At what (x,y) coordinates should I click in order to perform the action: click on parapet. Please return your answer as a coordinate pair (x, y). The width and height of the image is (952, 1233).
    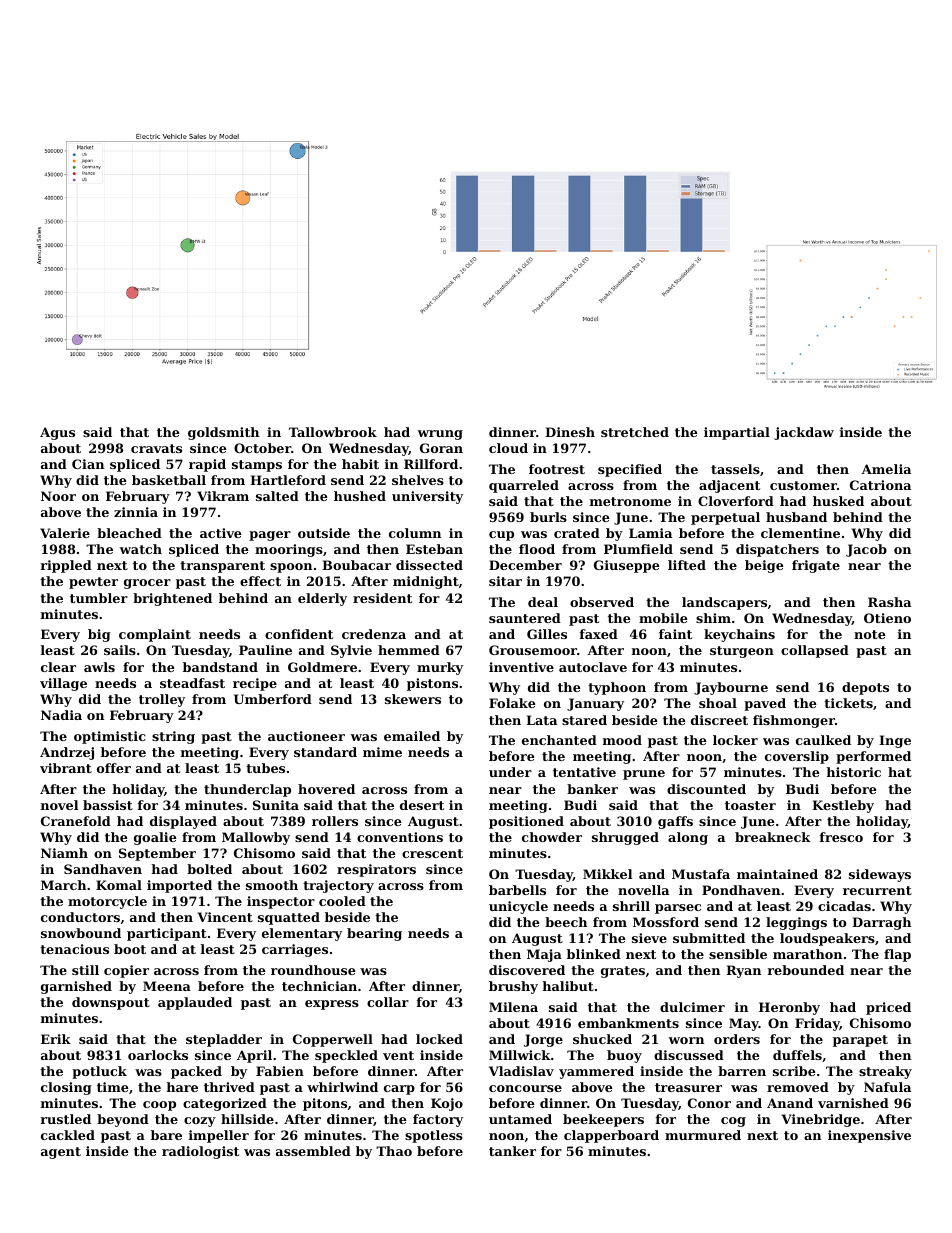
    Looking at the image, I should click on (860, 1041).
